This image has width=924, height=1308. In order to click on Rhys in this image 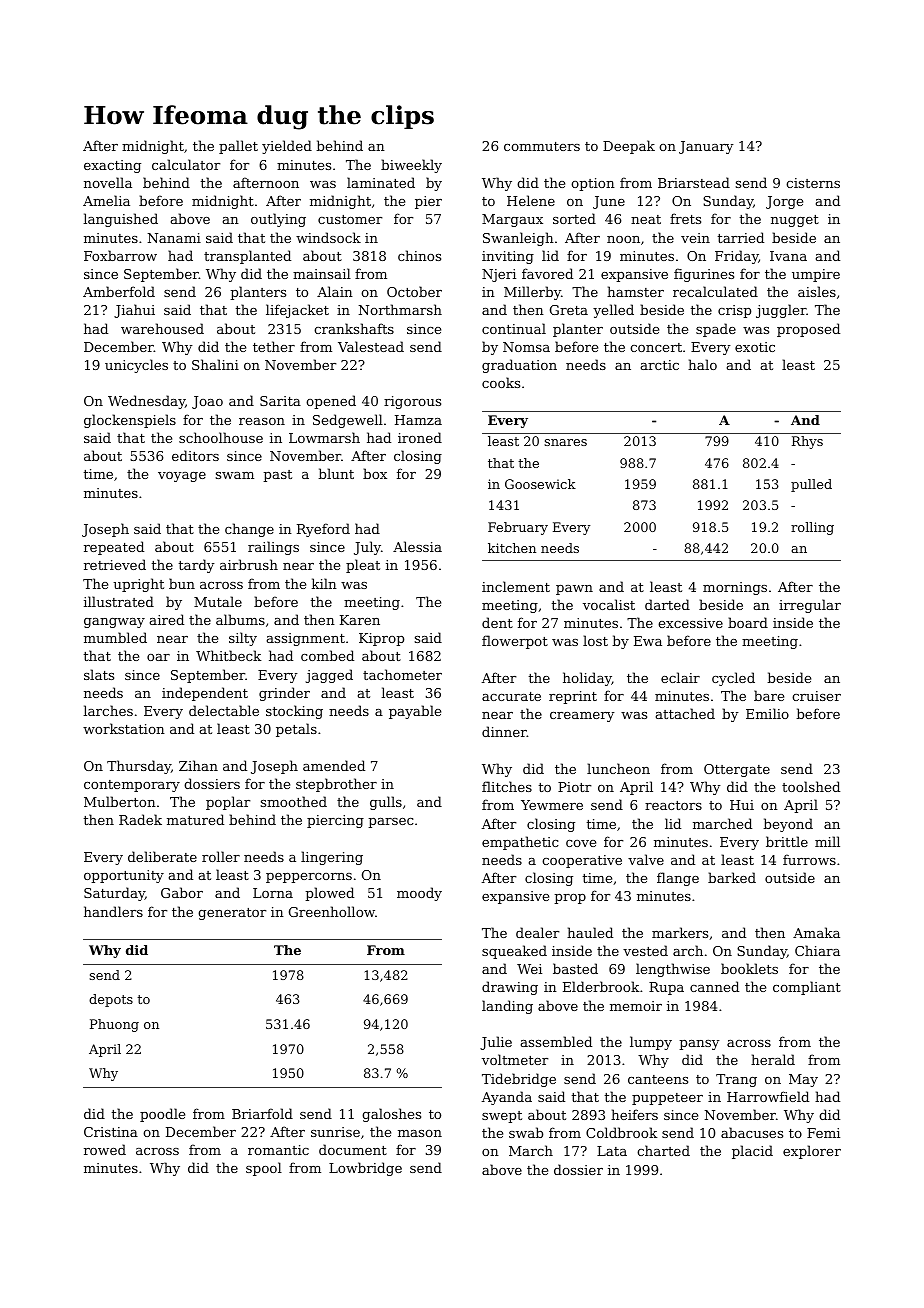, I will do `click(807, 442)`.
